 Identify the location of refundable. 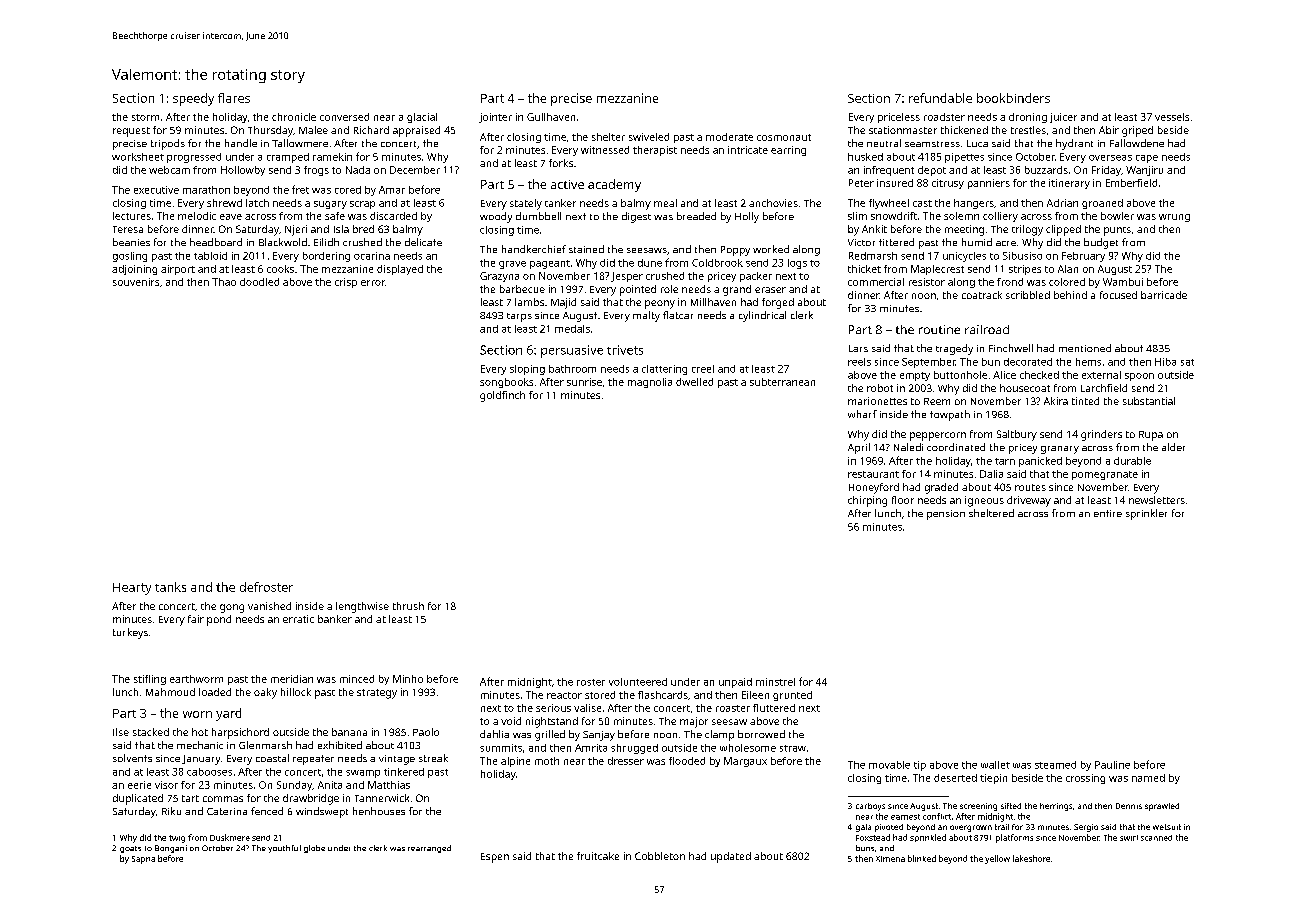
(940, 98).
